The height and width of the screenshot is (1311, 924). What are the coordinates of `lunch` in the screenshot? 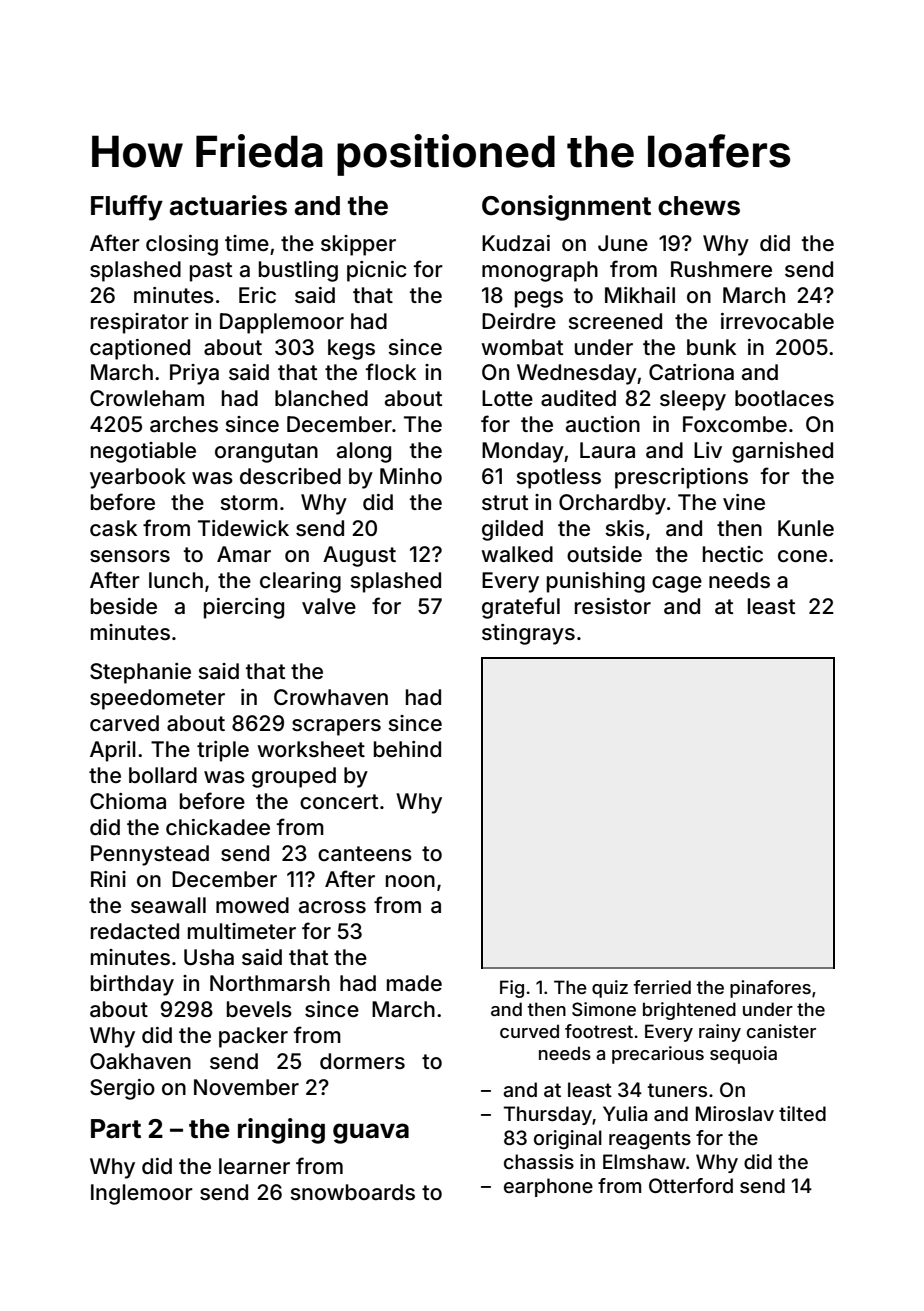 It's located at (176, 580).
